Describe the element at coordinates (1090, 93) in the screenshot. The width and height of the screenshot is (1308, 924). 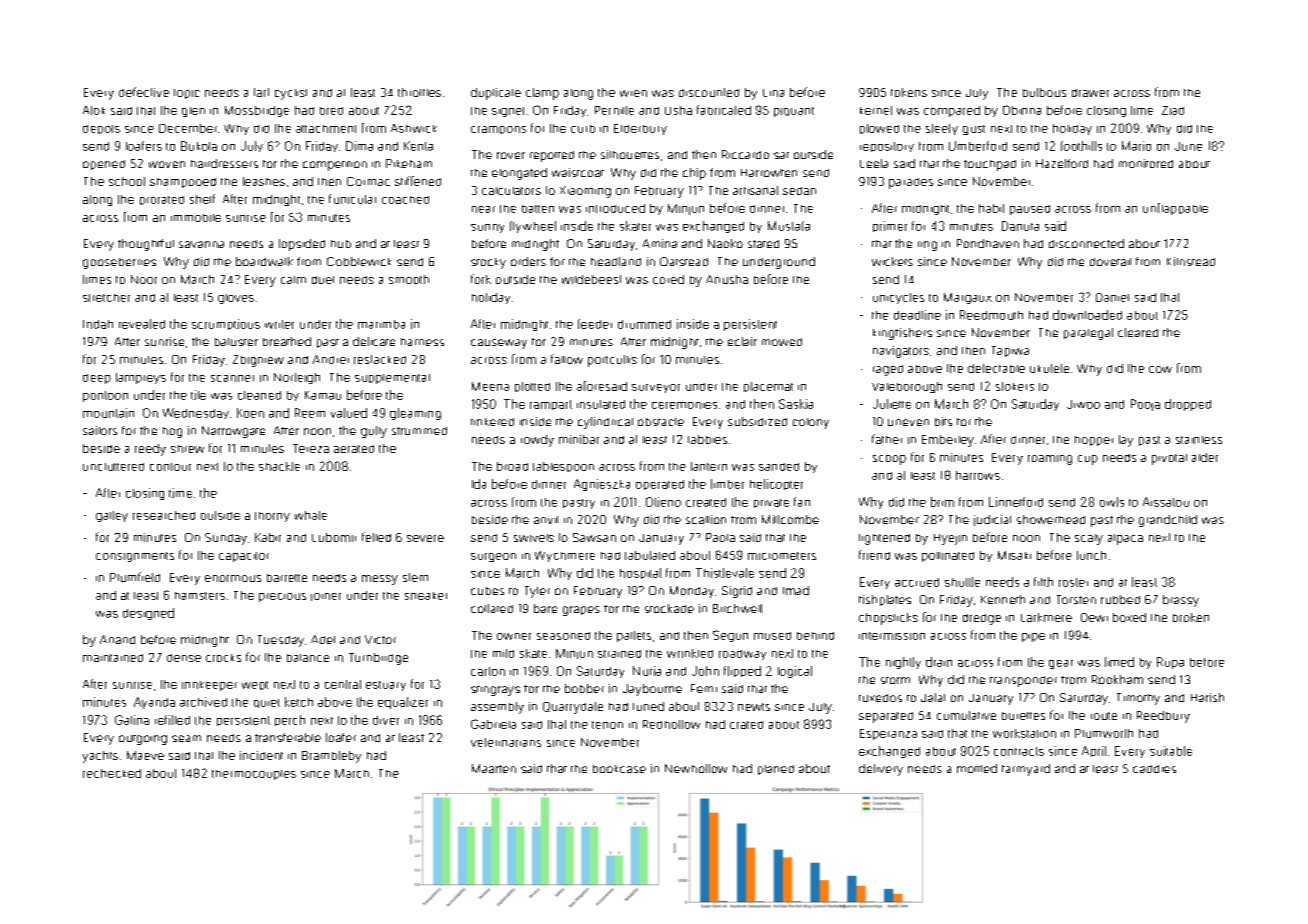
I see `drawer` at that location.
